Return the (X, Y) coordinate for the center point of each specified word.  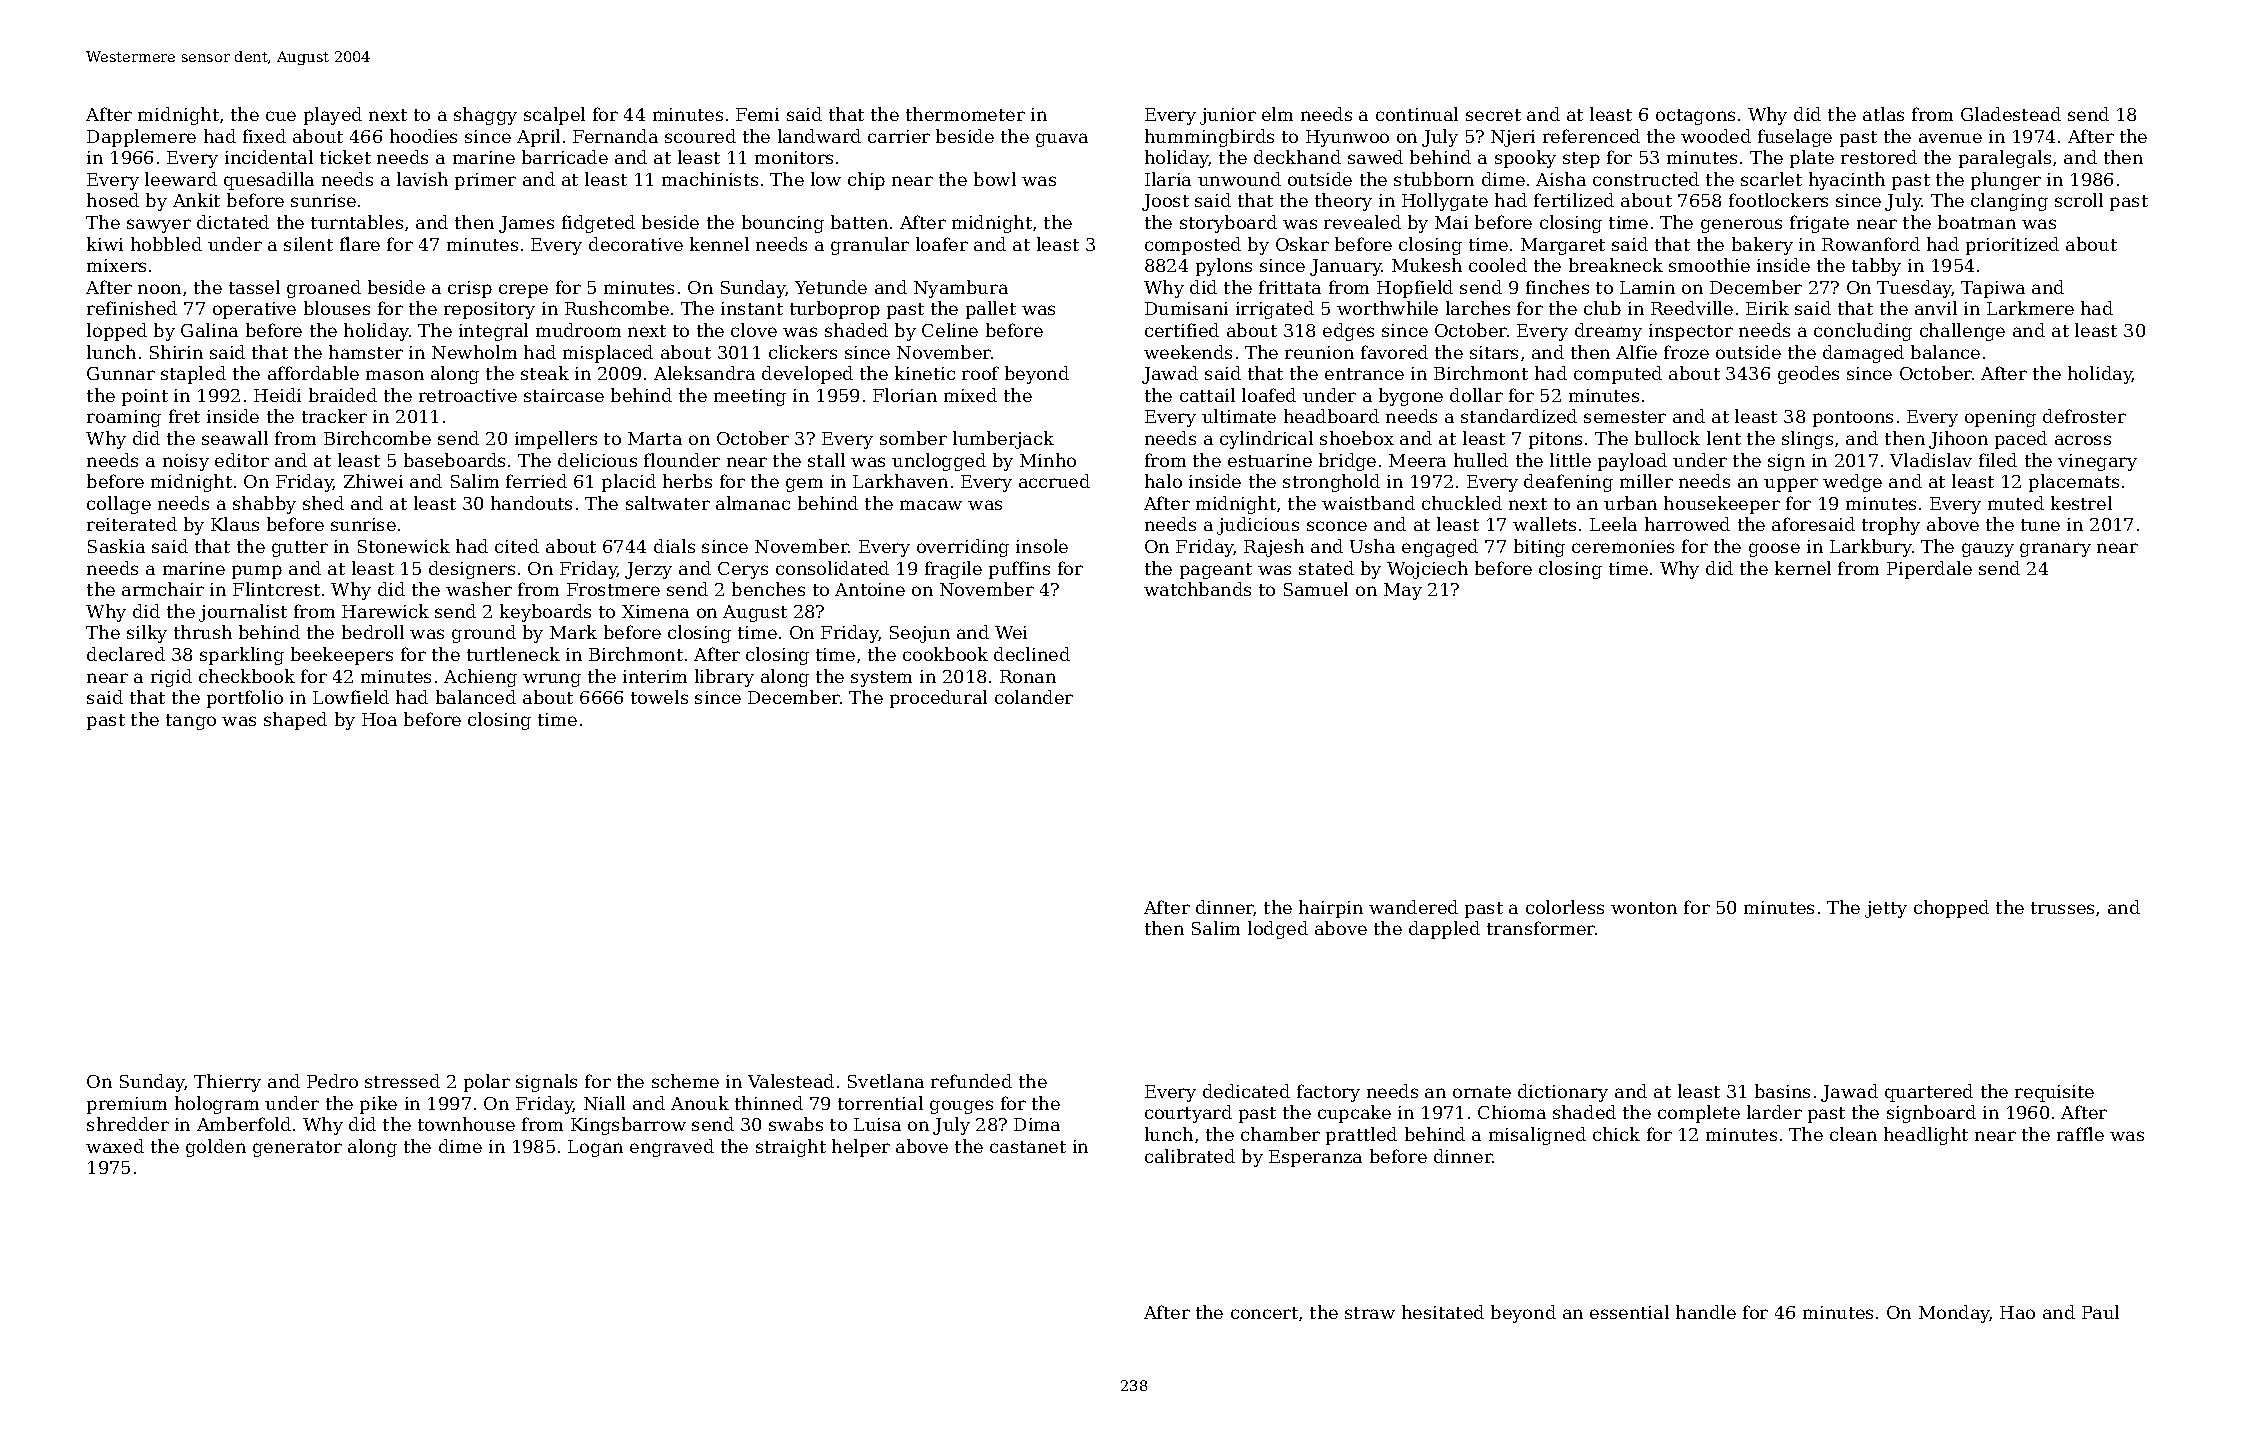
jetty (1886, 909)
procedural (938, 699)
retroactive (468, 395)
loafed (1269, 395)
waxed (115, 1146)
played (333, 116)
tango (191, 722)
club (1602, 308)
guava (1062, 140)
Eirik (1767, 308)
